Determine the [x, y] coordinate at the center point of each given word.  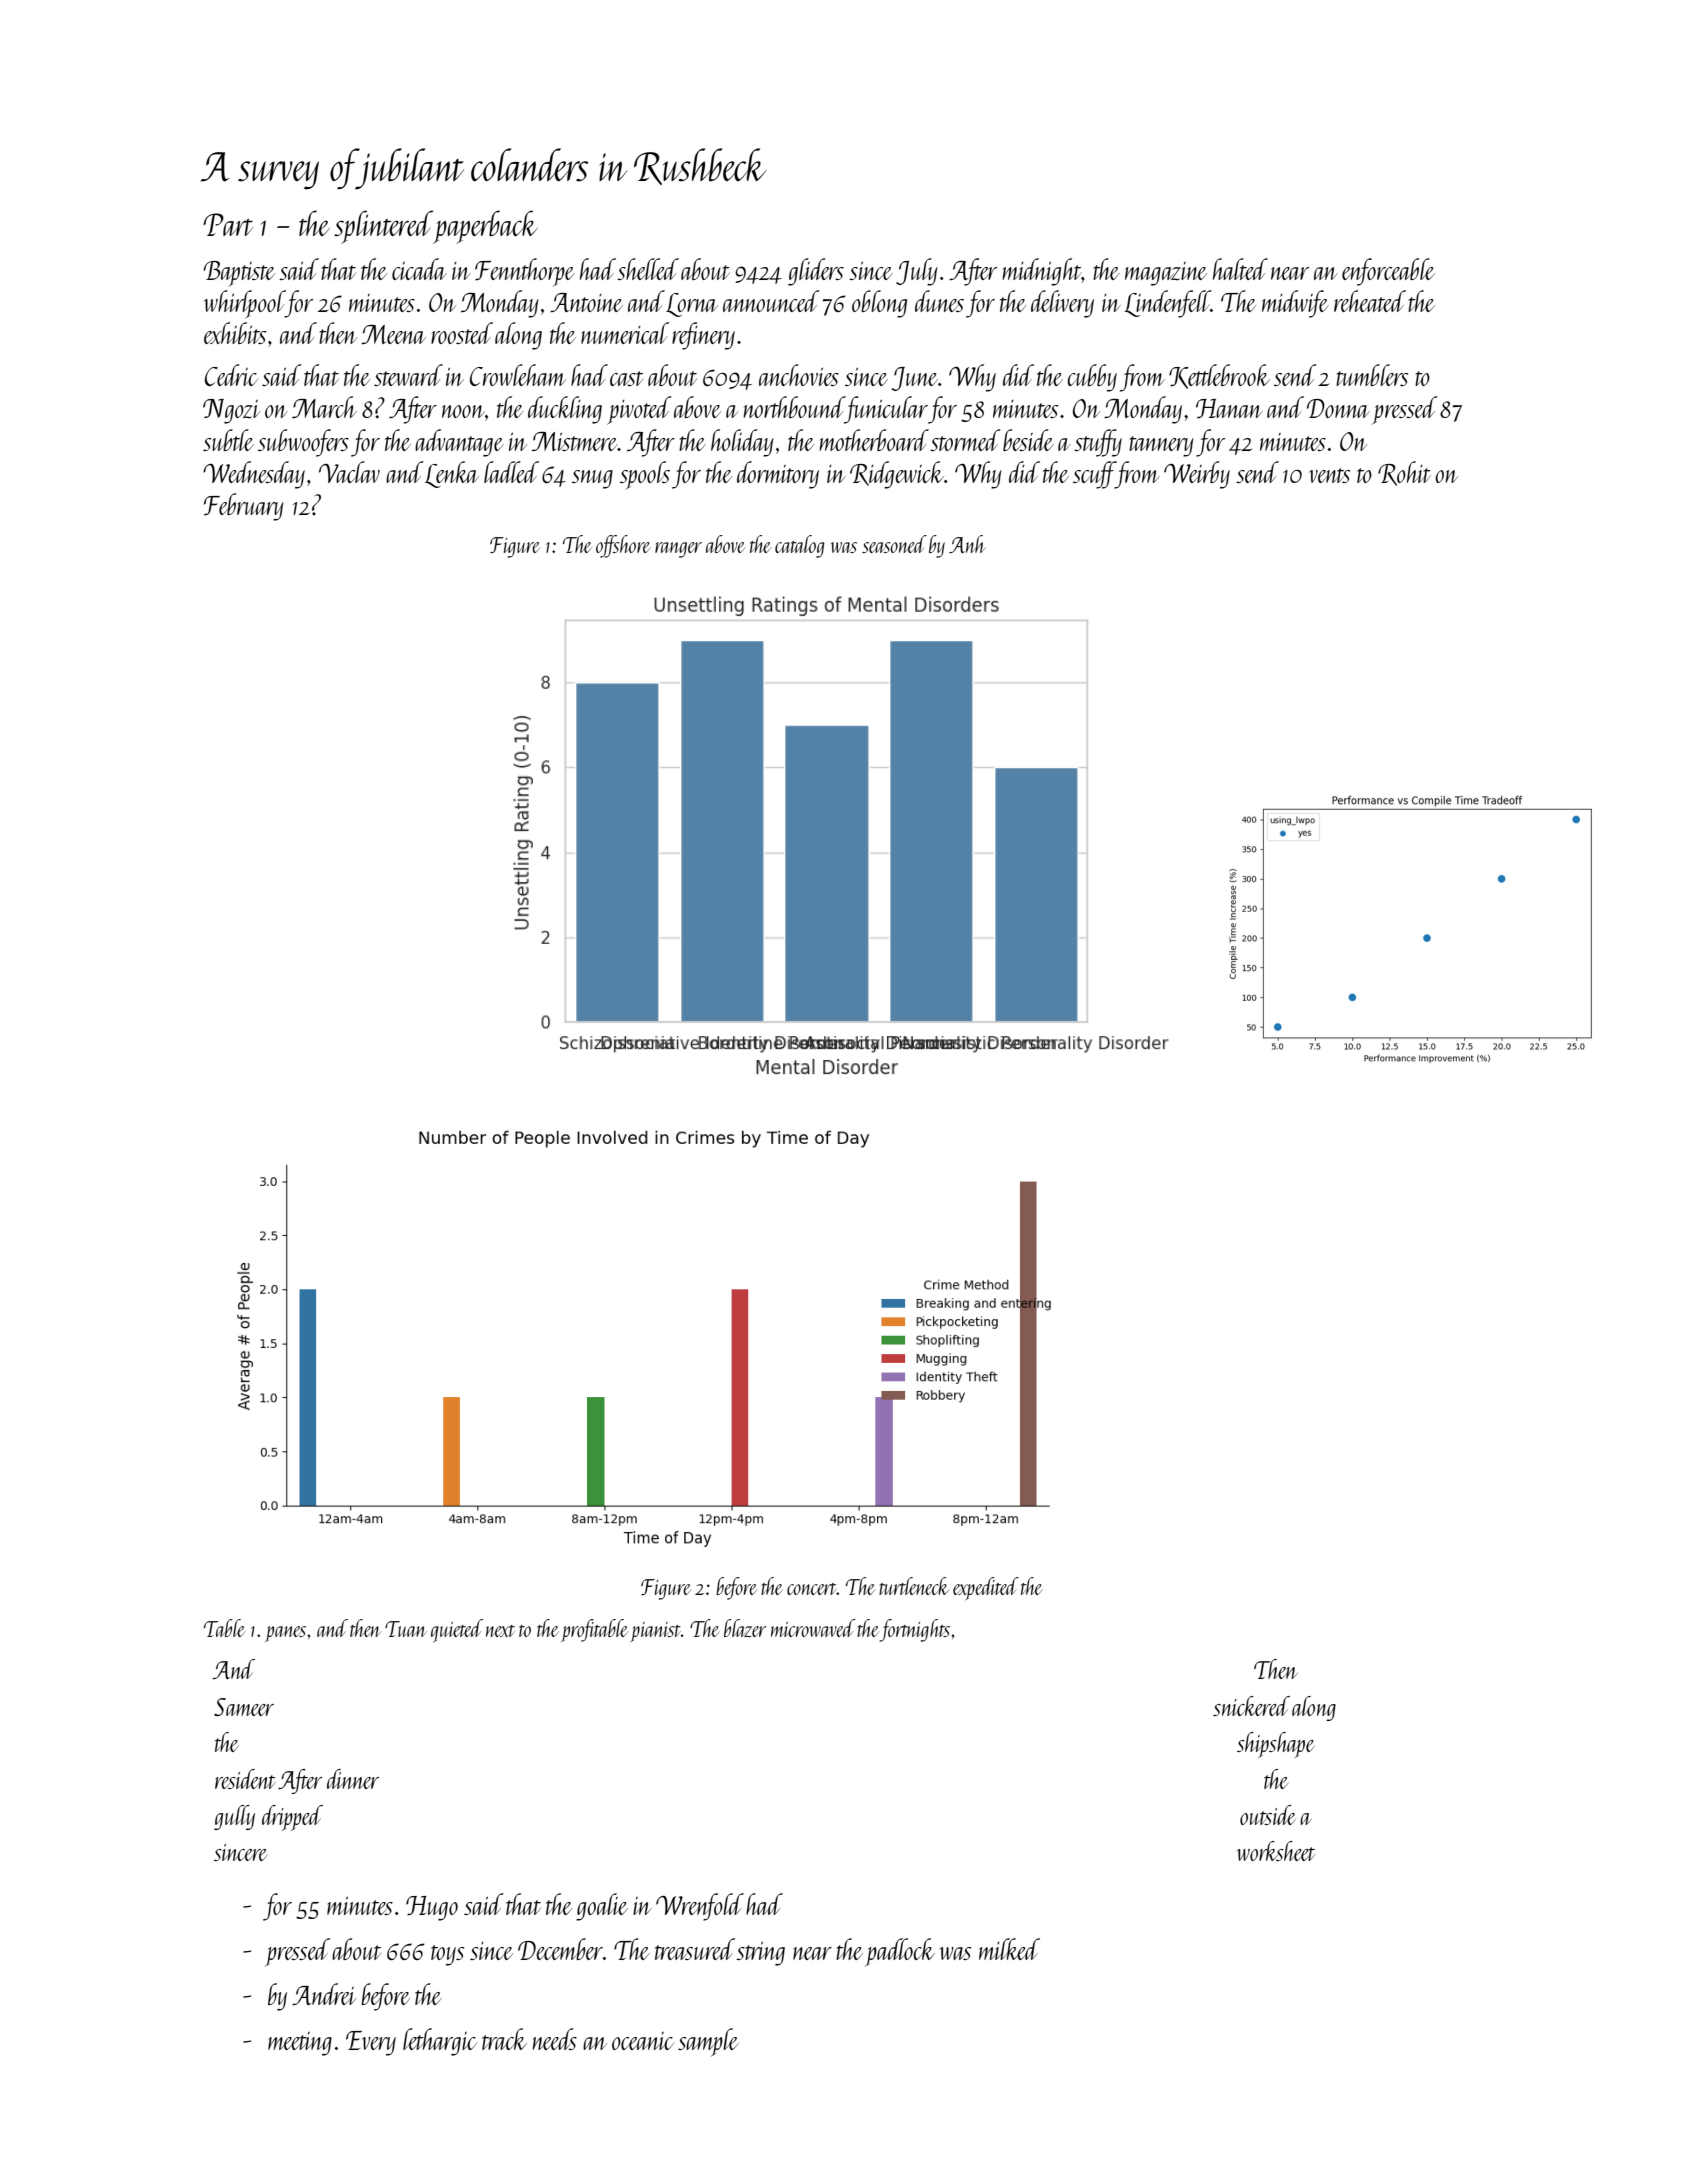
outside [1268, 1815]
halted [1240, 269]
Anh [967, 544]
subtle [228, 440]
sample [708, 2042]
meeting [300, 2044]
